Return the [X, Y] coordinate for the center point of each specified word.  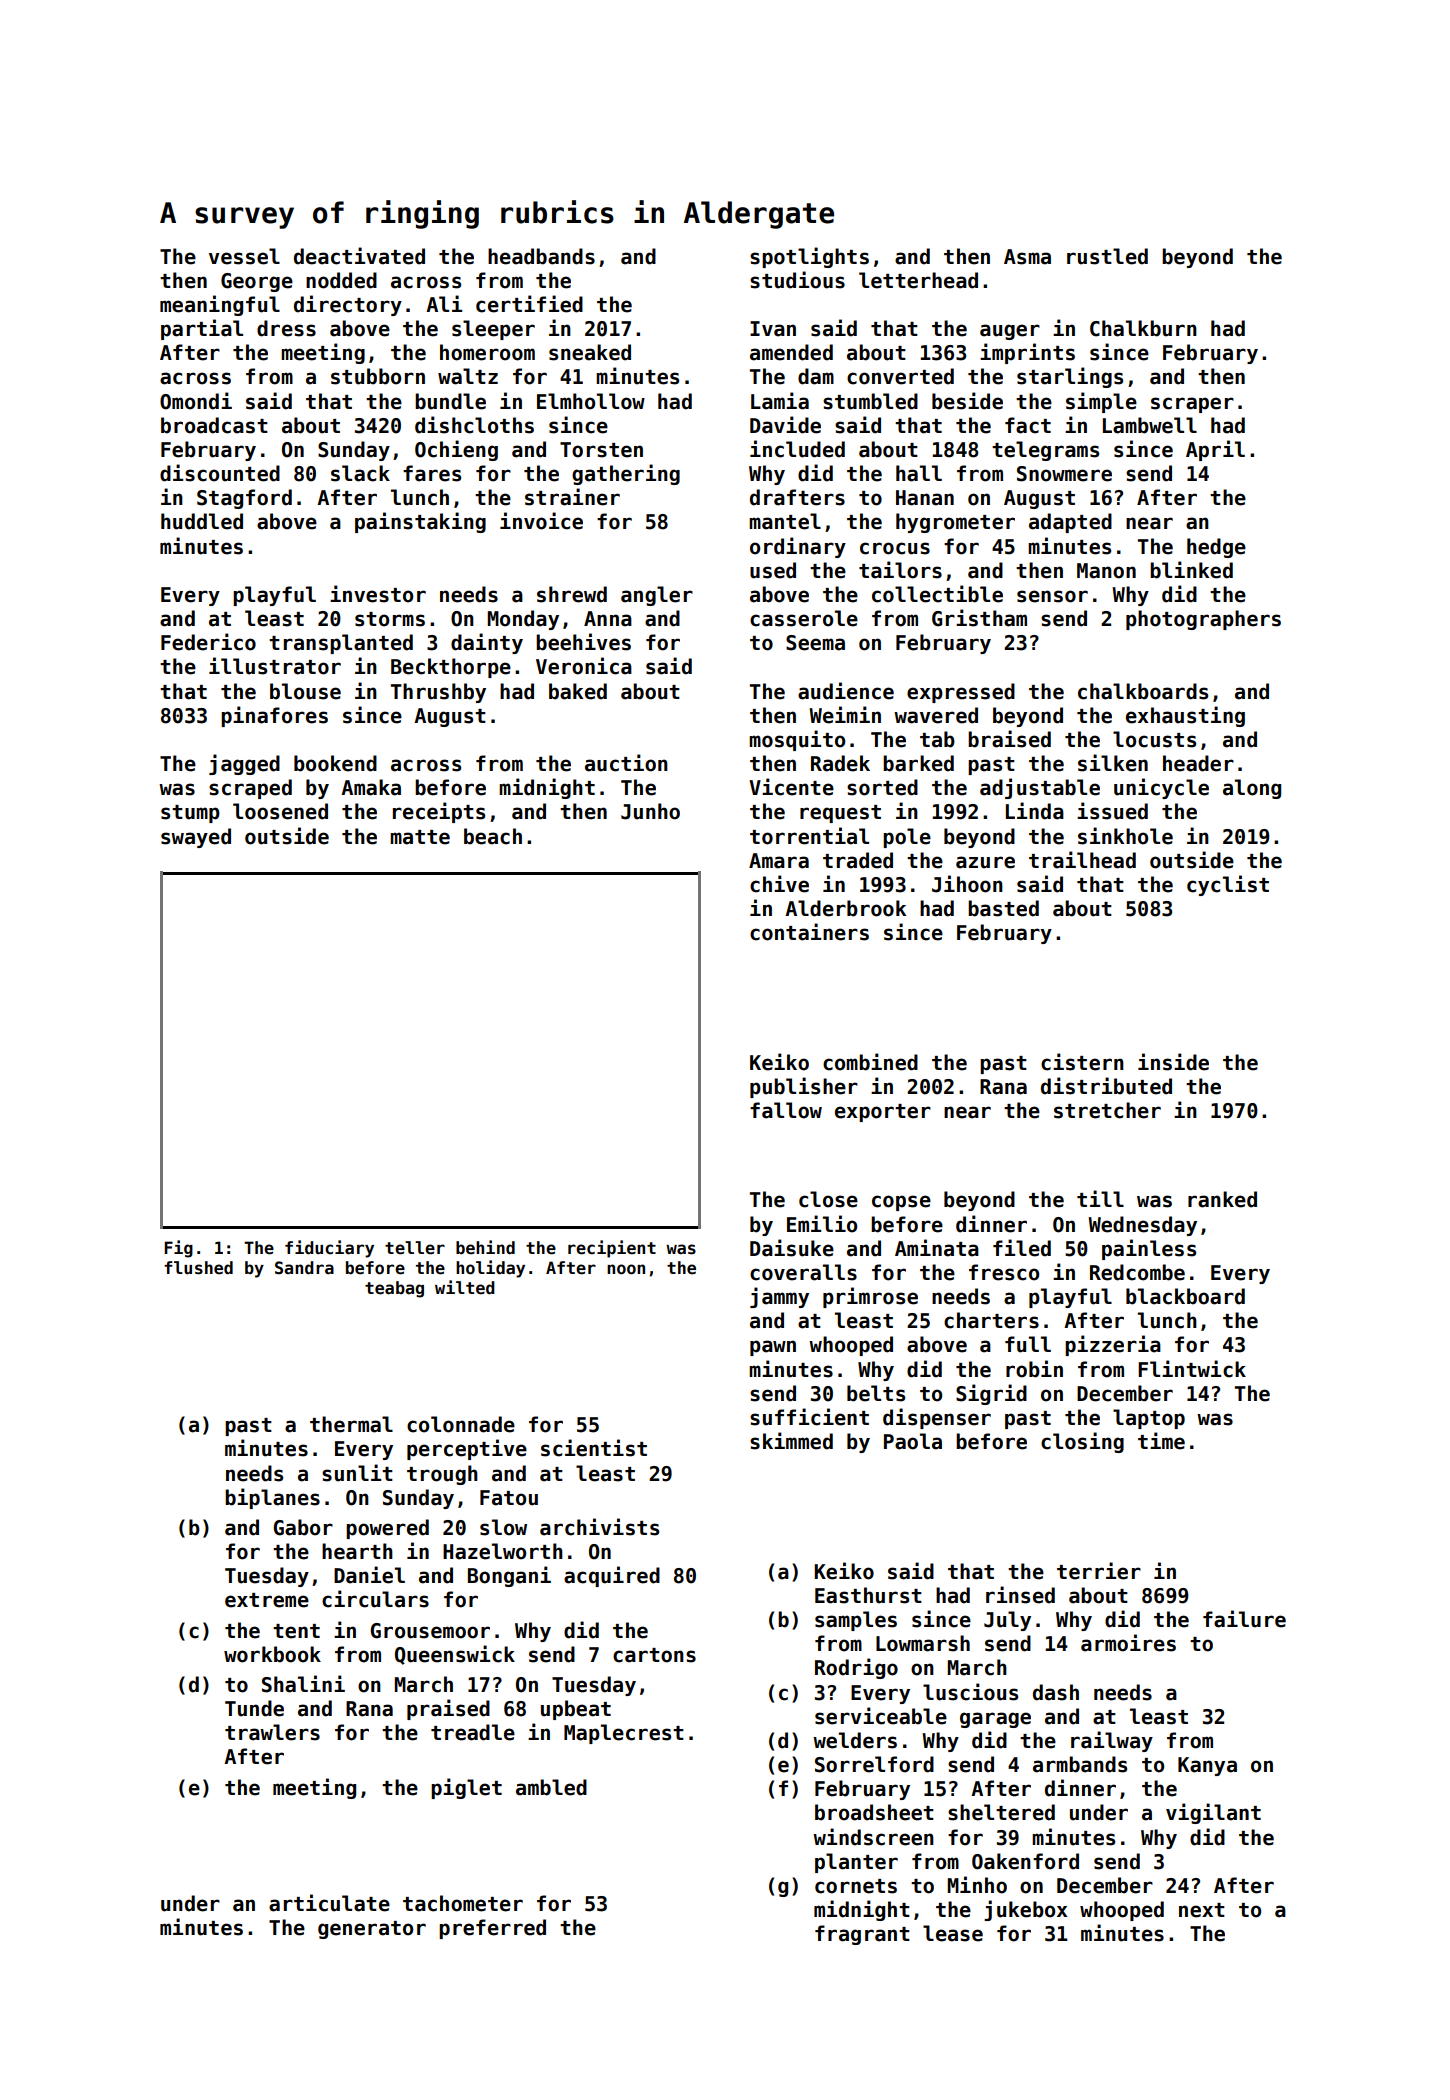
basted [1003, 908]
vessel [244, 256]
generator [372, 1930]
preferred [492, 1929]
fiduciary [329, 1249]
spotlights [809, 257]
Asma [1027, 257]
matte [420, 837]
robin [1034, 1369]
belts [876, 1393]
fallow [786, 1110]
